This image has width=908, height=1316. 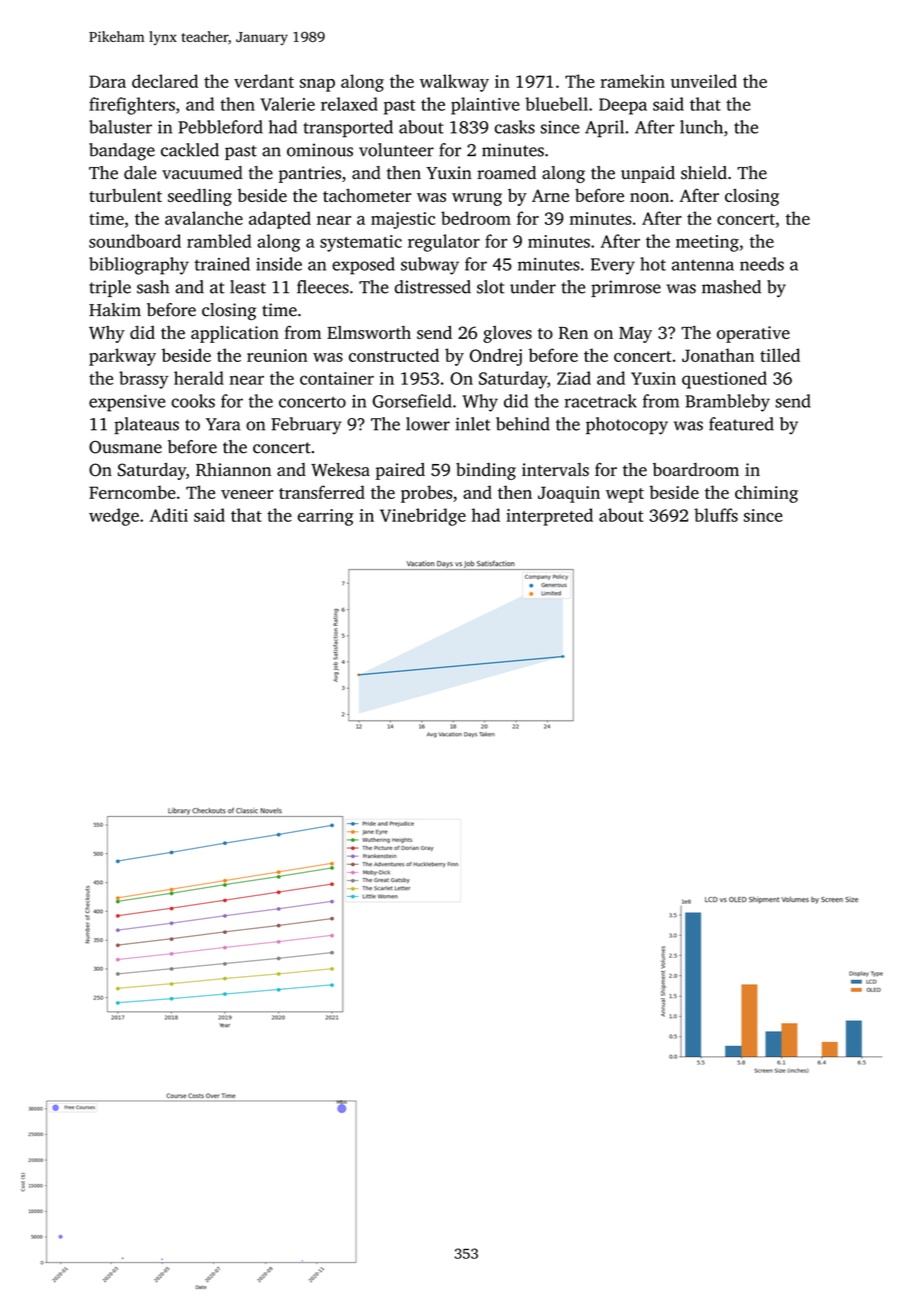 What do you see at coordinates (403, 220) in the image?
I see `majestic` at bounding box center [403, 220].
